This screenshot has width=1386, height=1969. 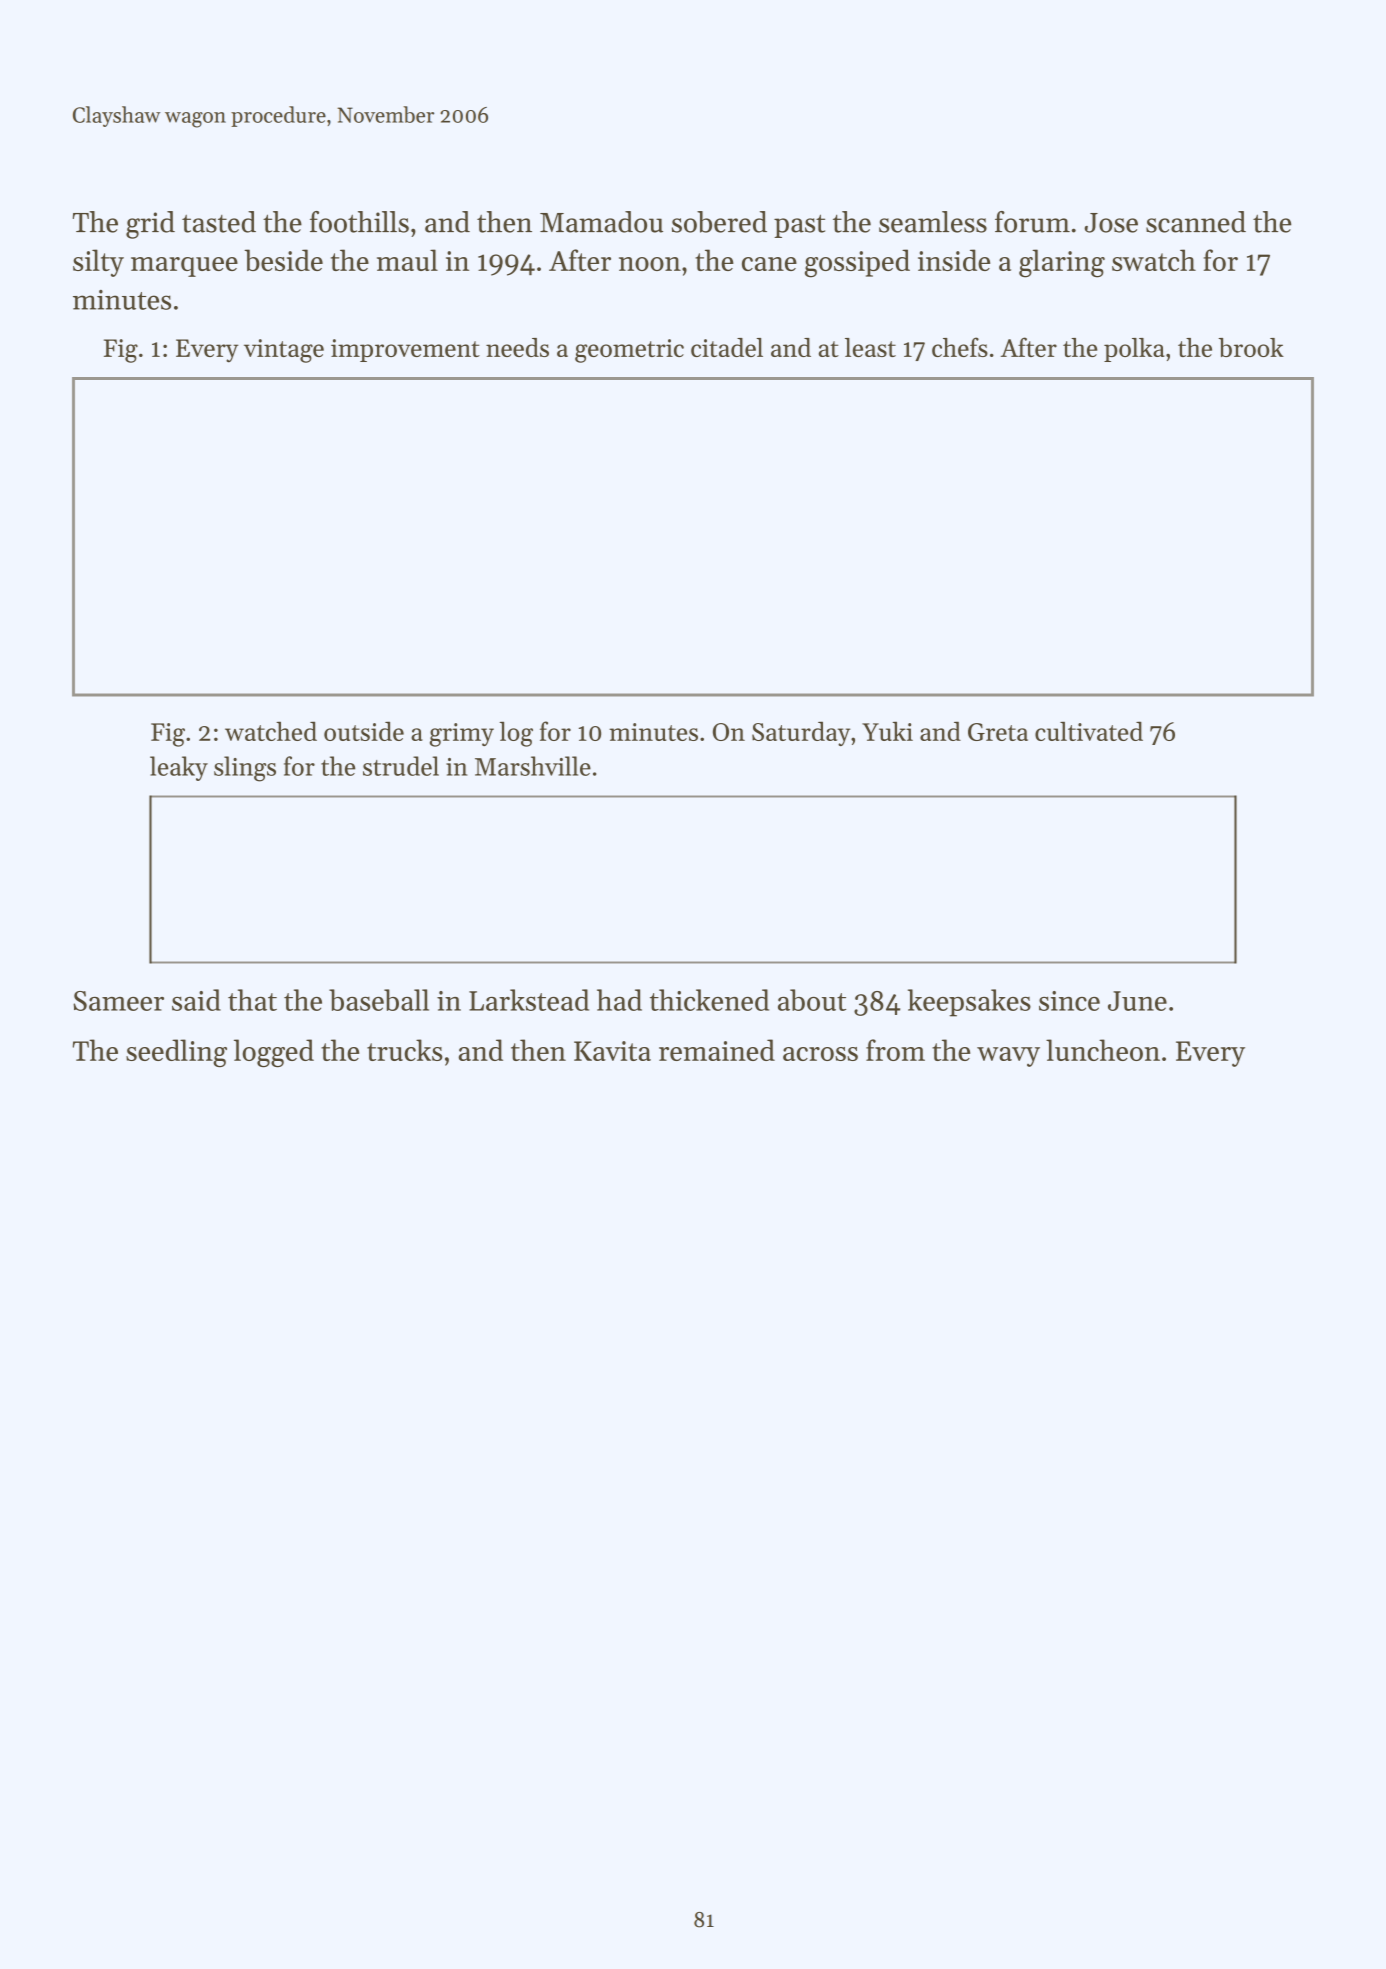 I want to click on scanned, so click(x=1196, y=222).
